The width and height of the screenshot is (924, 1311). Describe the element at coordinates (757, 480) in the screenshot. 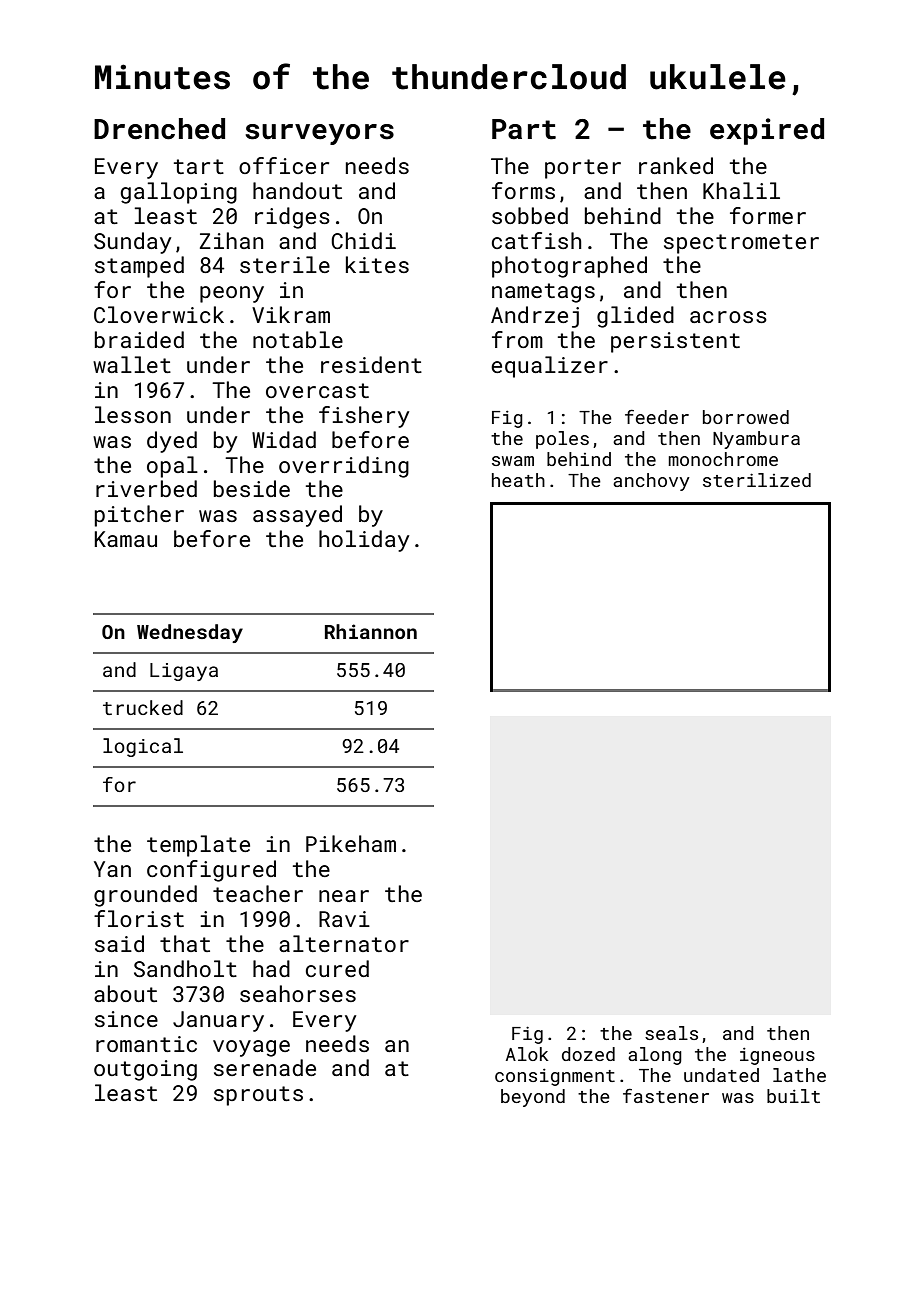

I see `sterilized` at that location.
